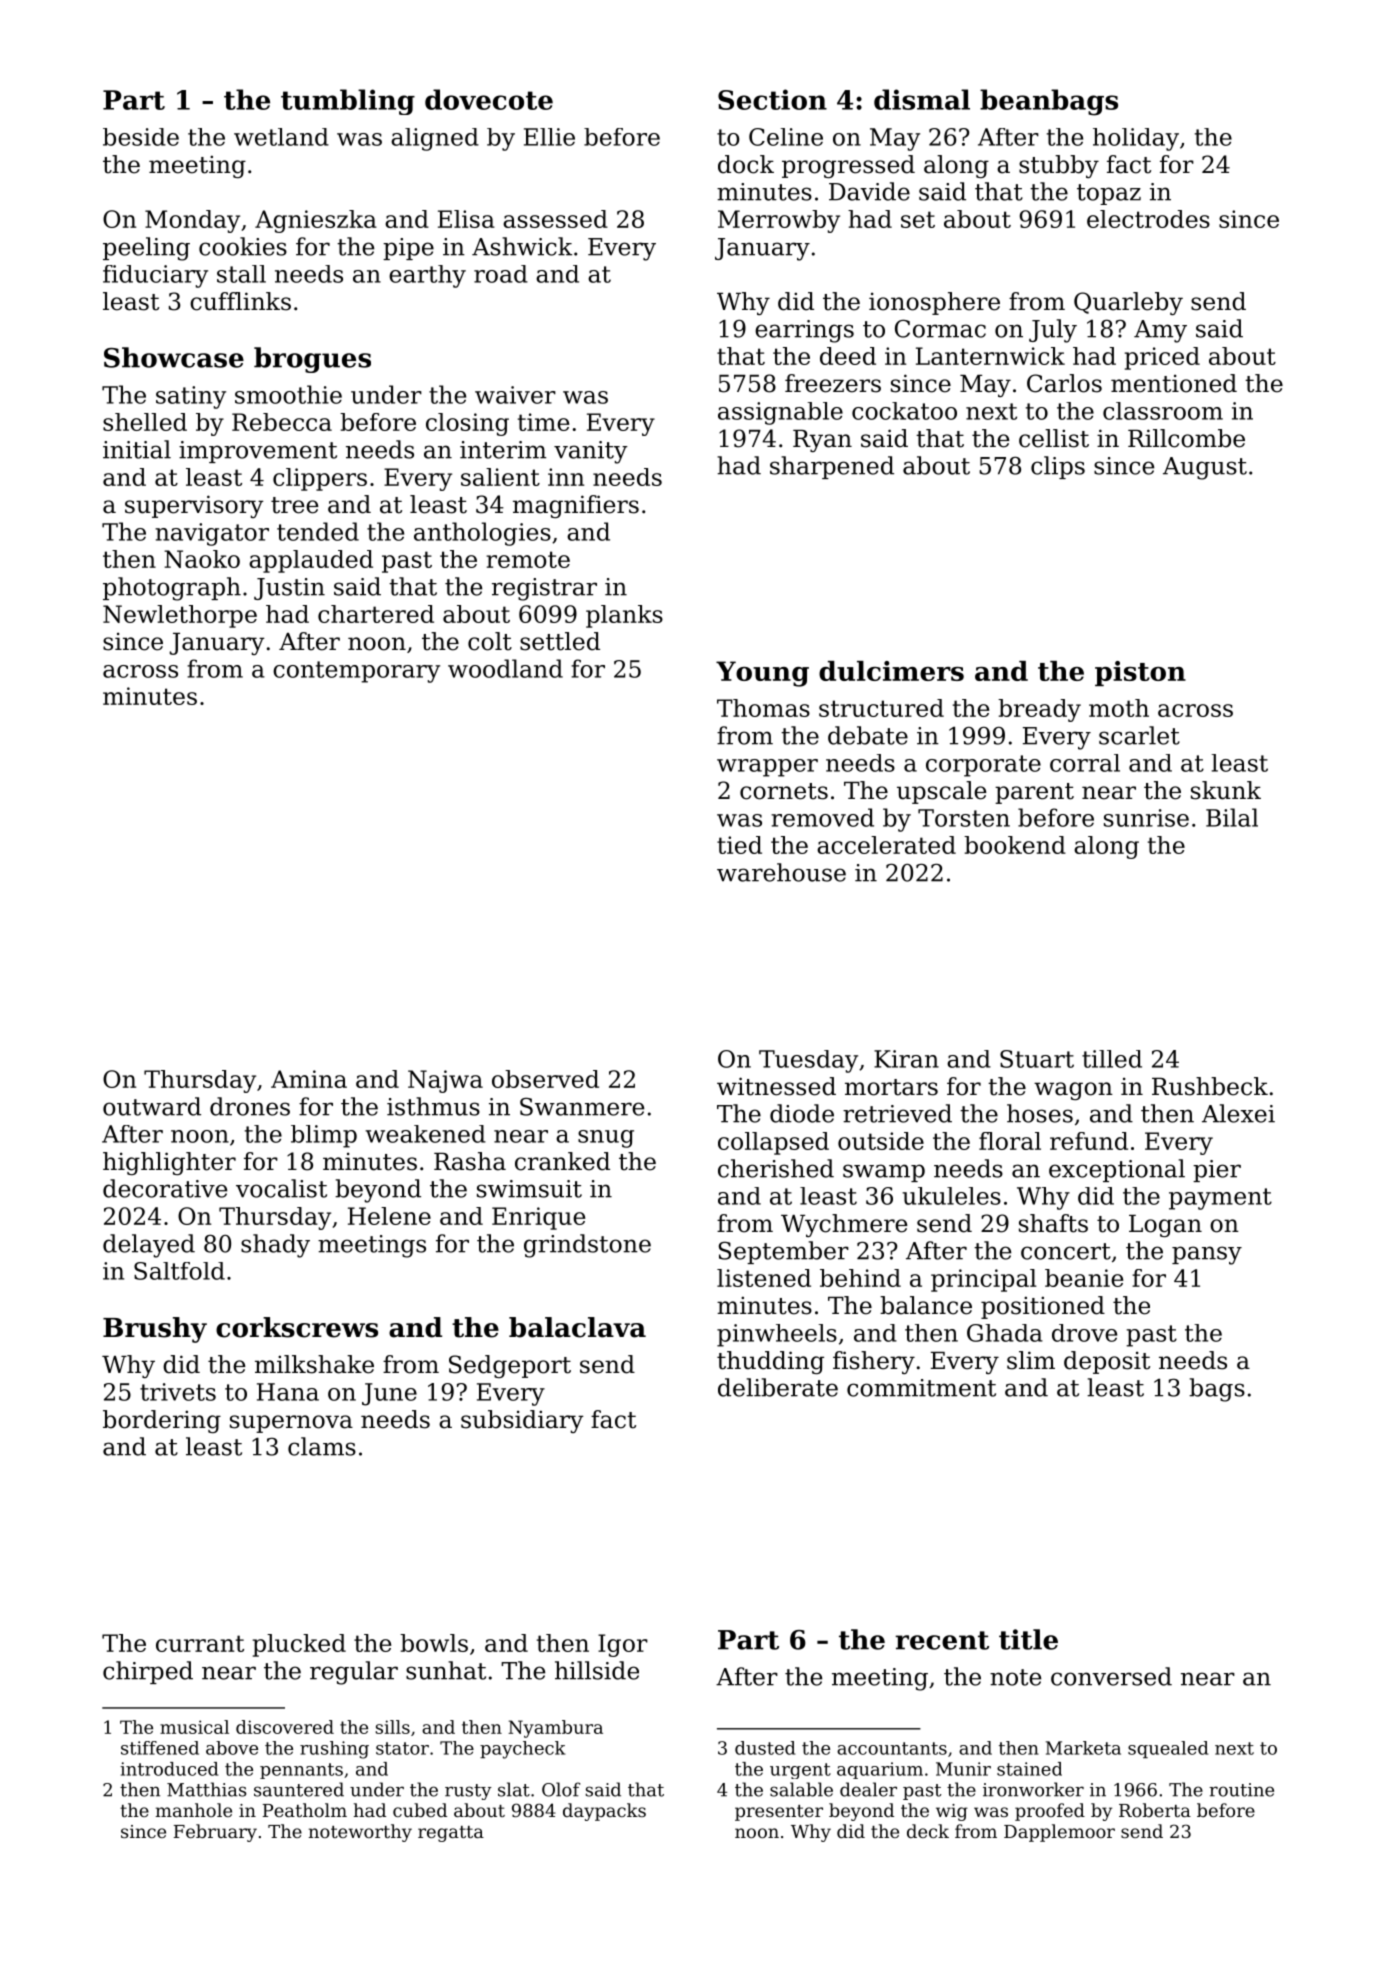  Describe the element at coordinates (1040, 1113) in the screenshot. I see `hoses` at that location.
